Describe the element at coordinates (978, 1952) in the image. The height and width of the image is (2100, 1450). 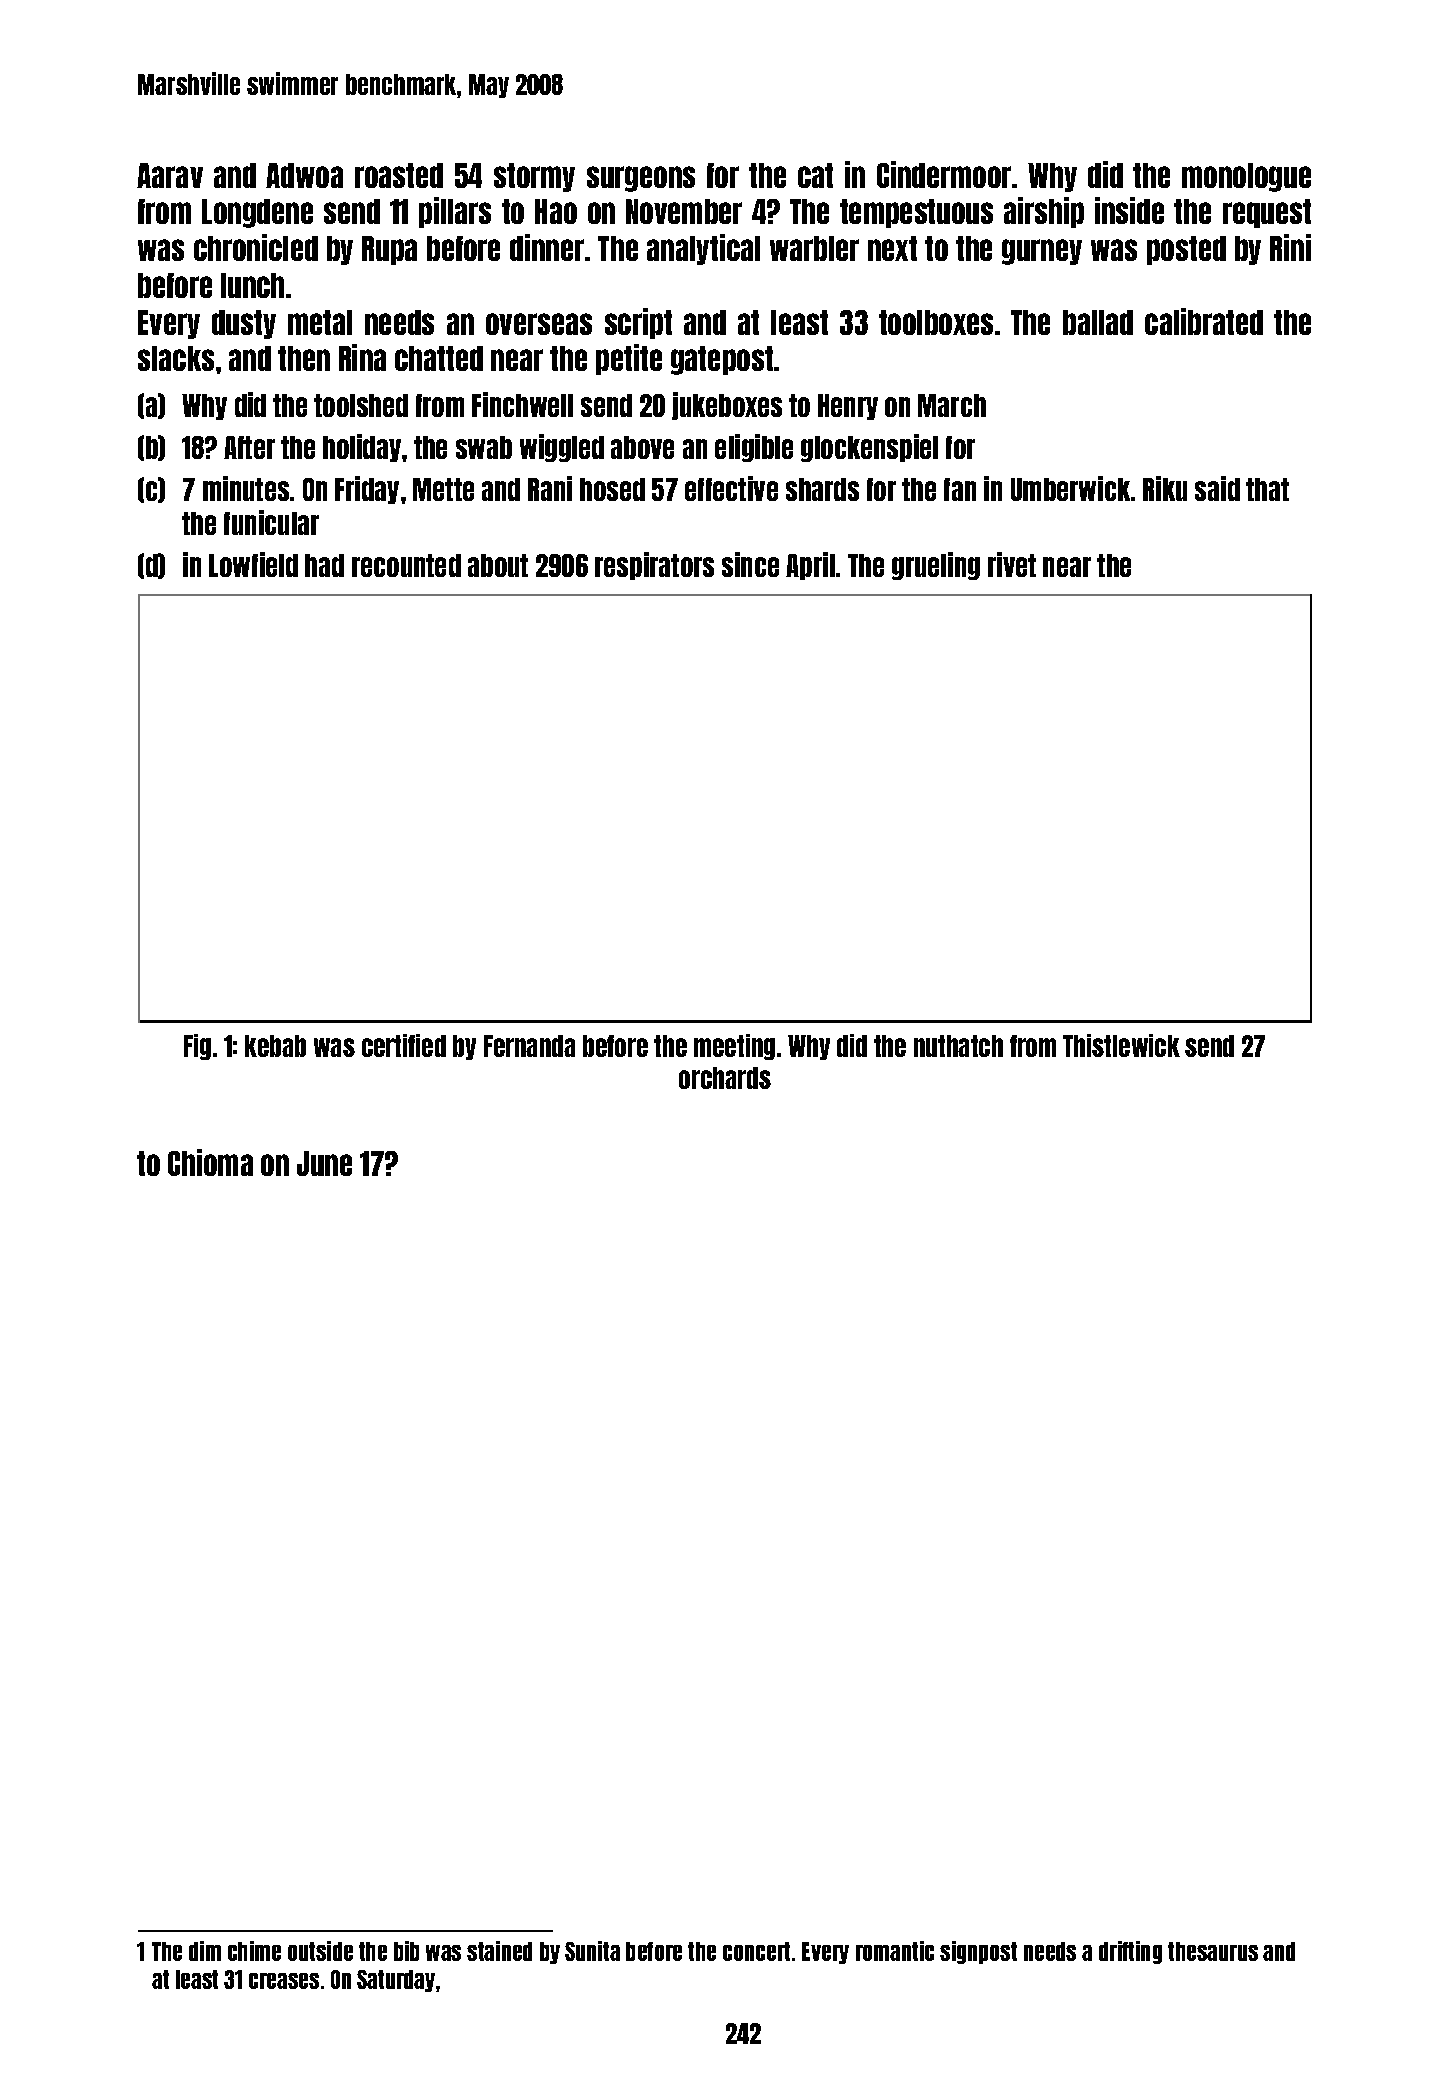
I see `signpost` at that location.
